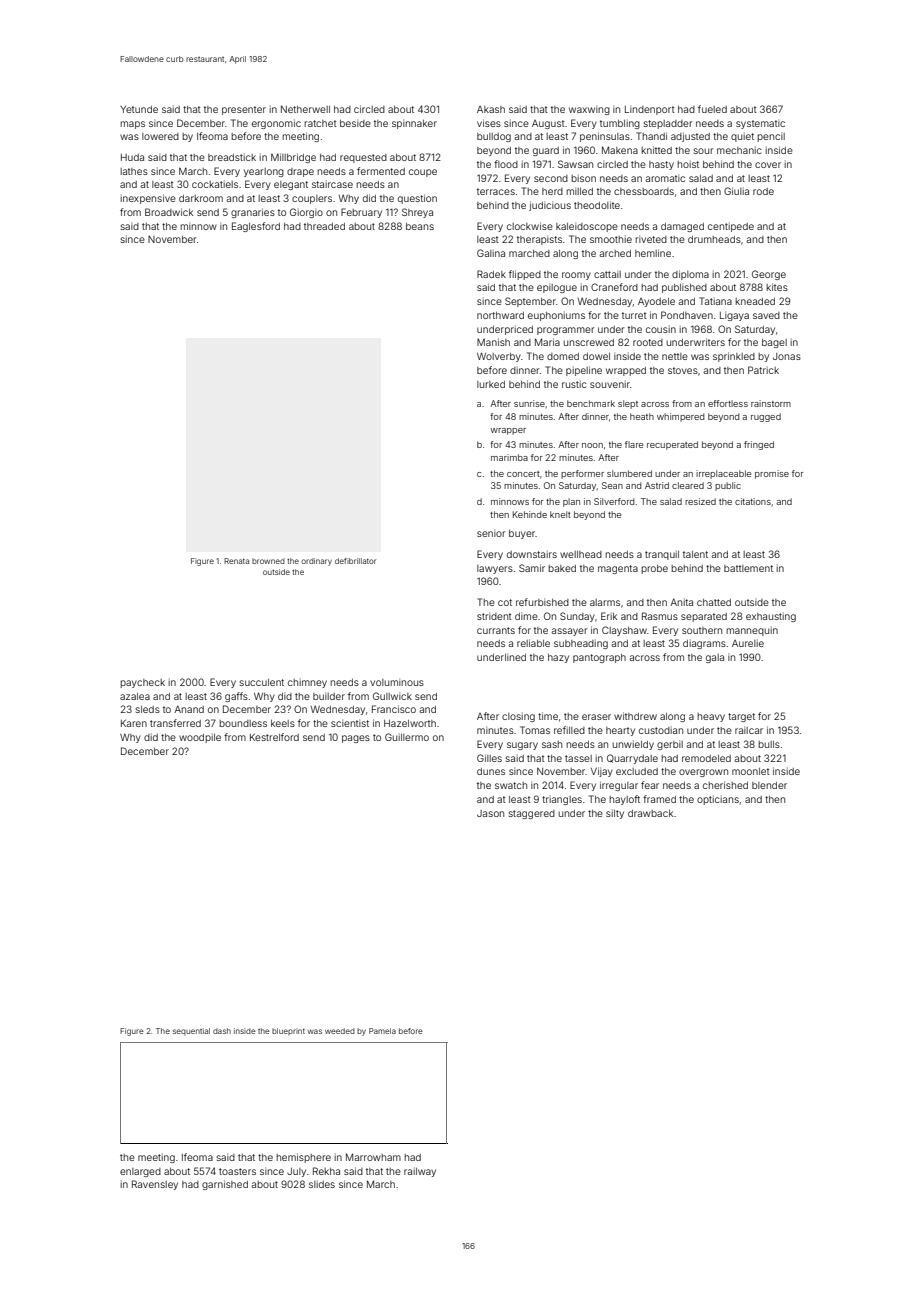 The width and height of the screenshot is (924, 1308). Describe the element at coordinates (139, 109) in the screenshot. I see `Yetunde` at that location.
